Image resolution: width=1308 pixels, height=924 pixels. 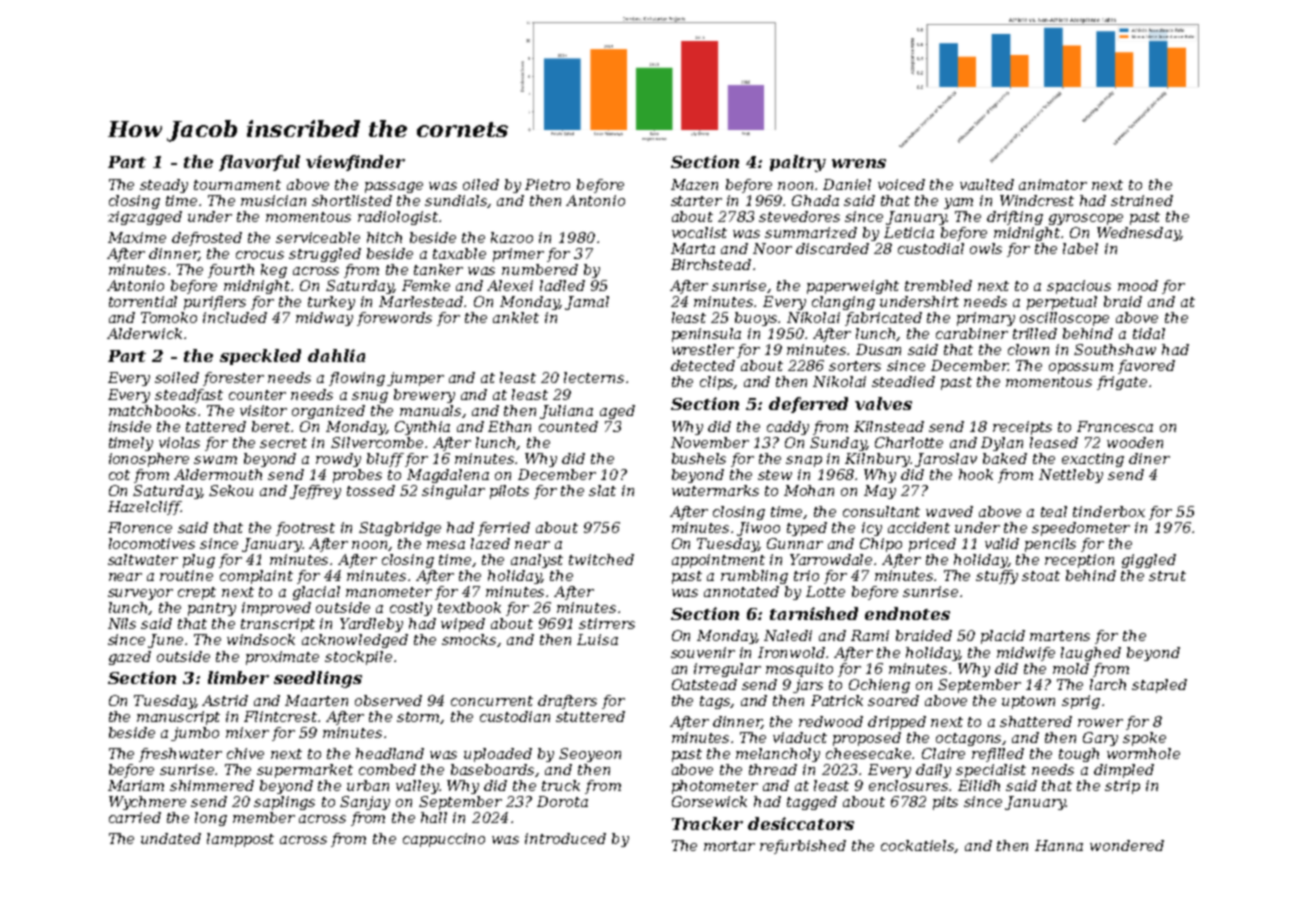 What do you see at coordinates (718, 561) in the image?
I see `appointment` at bounding box center [718, 561].
